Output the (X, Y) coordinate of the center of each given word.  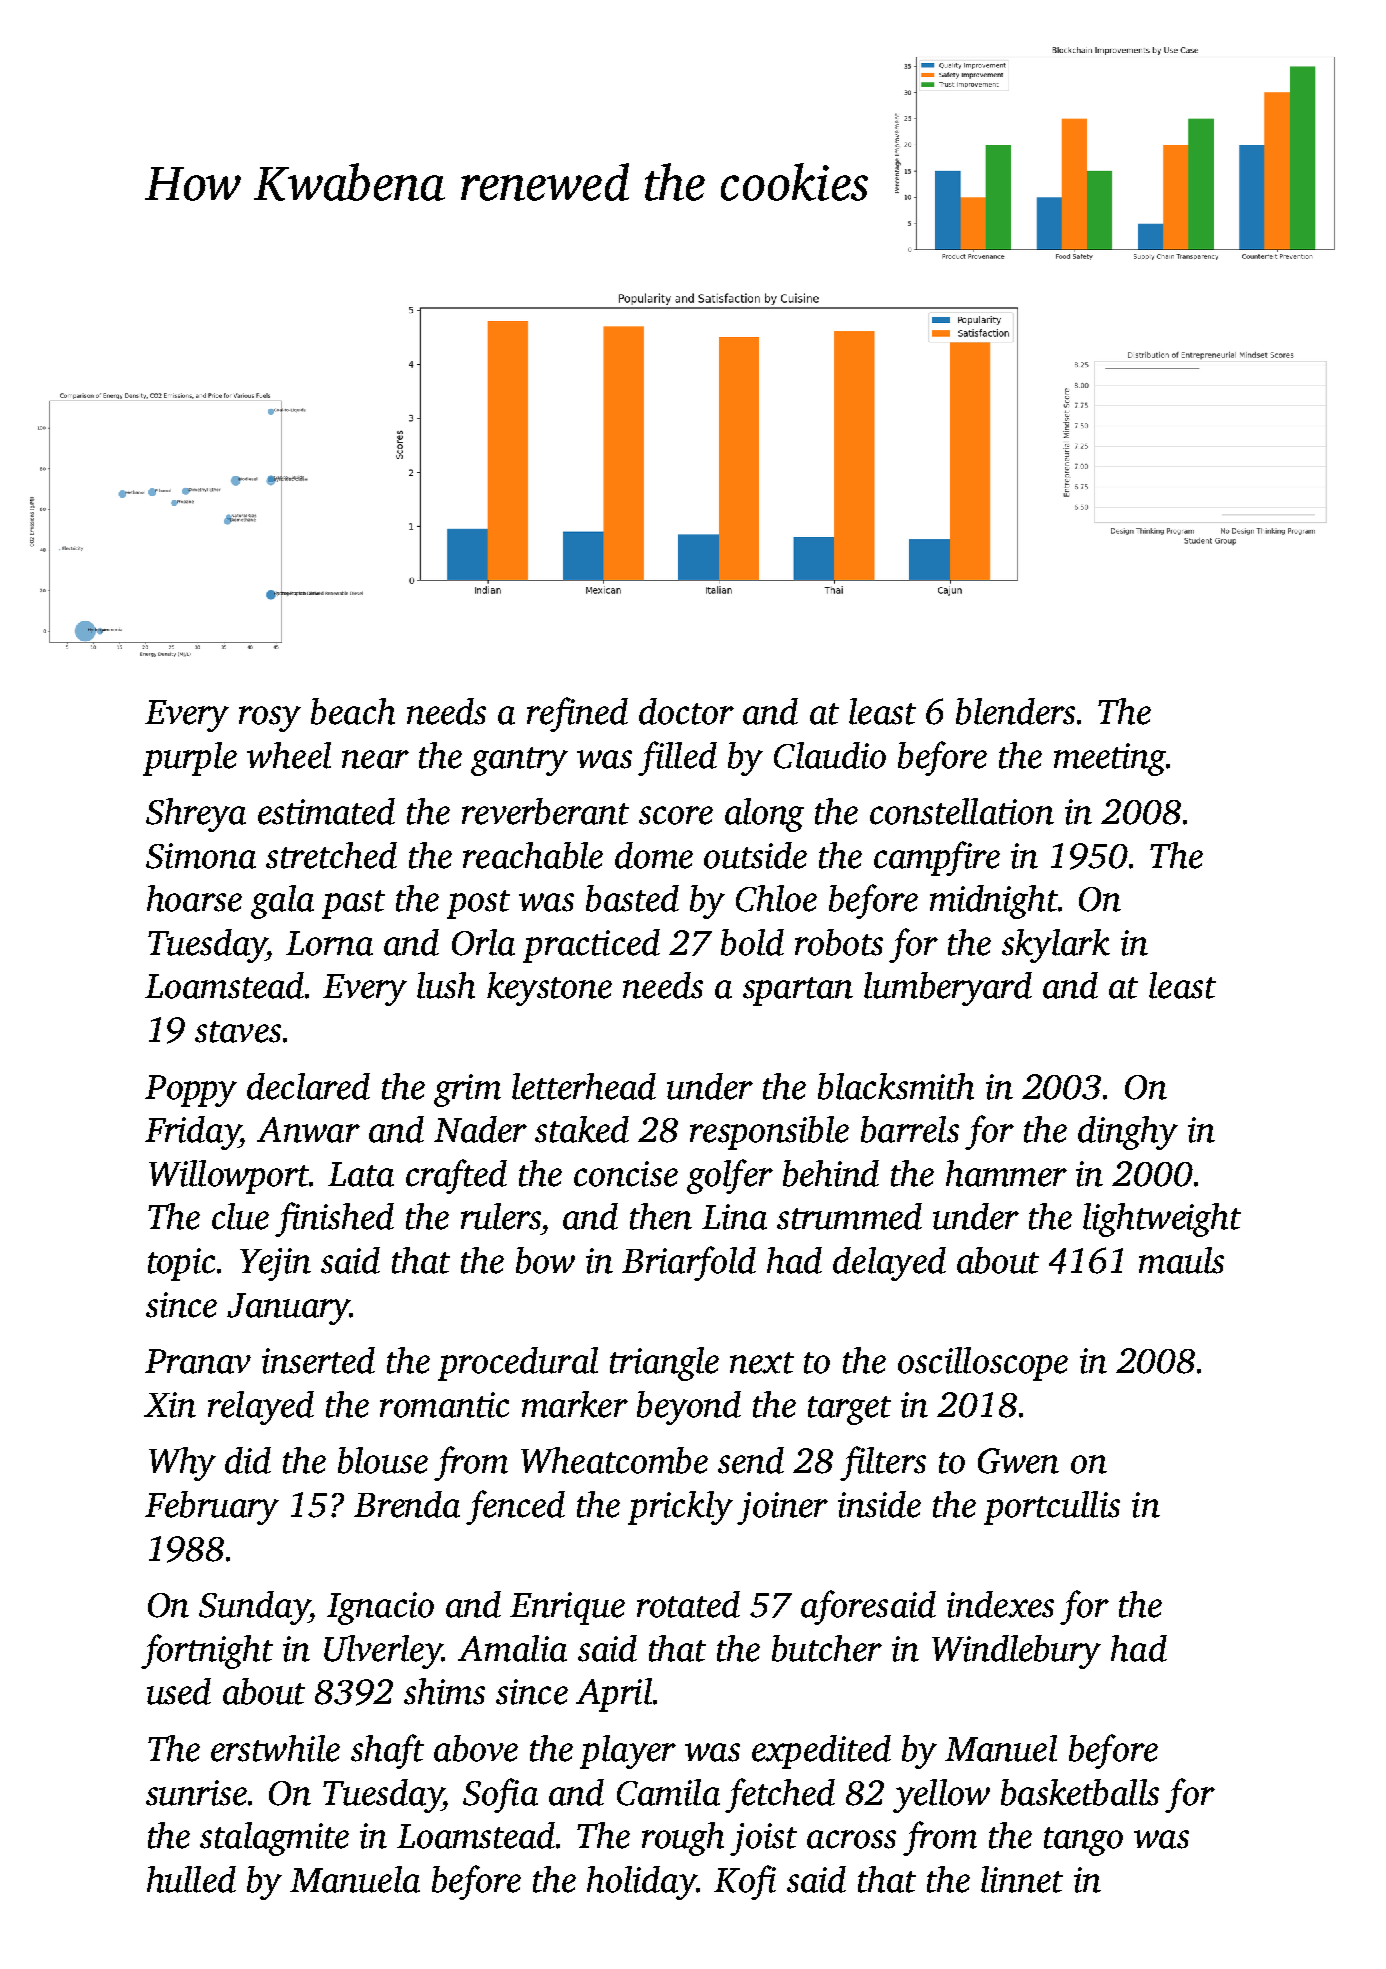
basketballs (1080, 1792)
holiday (641, 1883)
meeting (1110, 759)
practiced (591, 946)
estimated (326, 811)
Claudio (830, 755)
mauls (1181, 1260)
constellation (962, 811)
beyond (689, 1408)
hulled (191, 1879)
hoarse (194, 898)
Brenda (407, 1504)
